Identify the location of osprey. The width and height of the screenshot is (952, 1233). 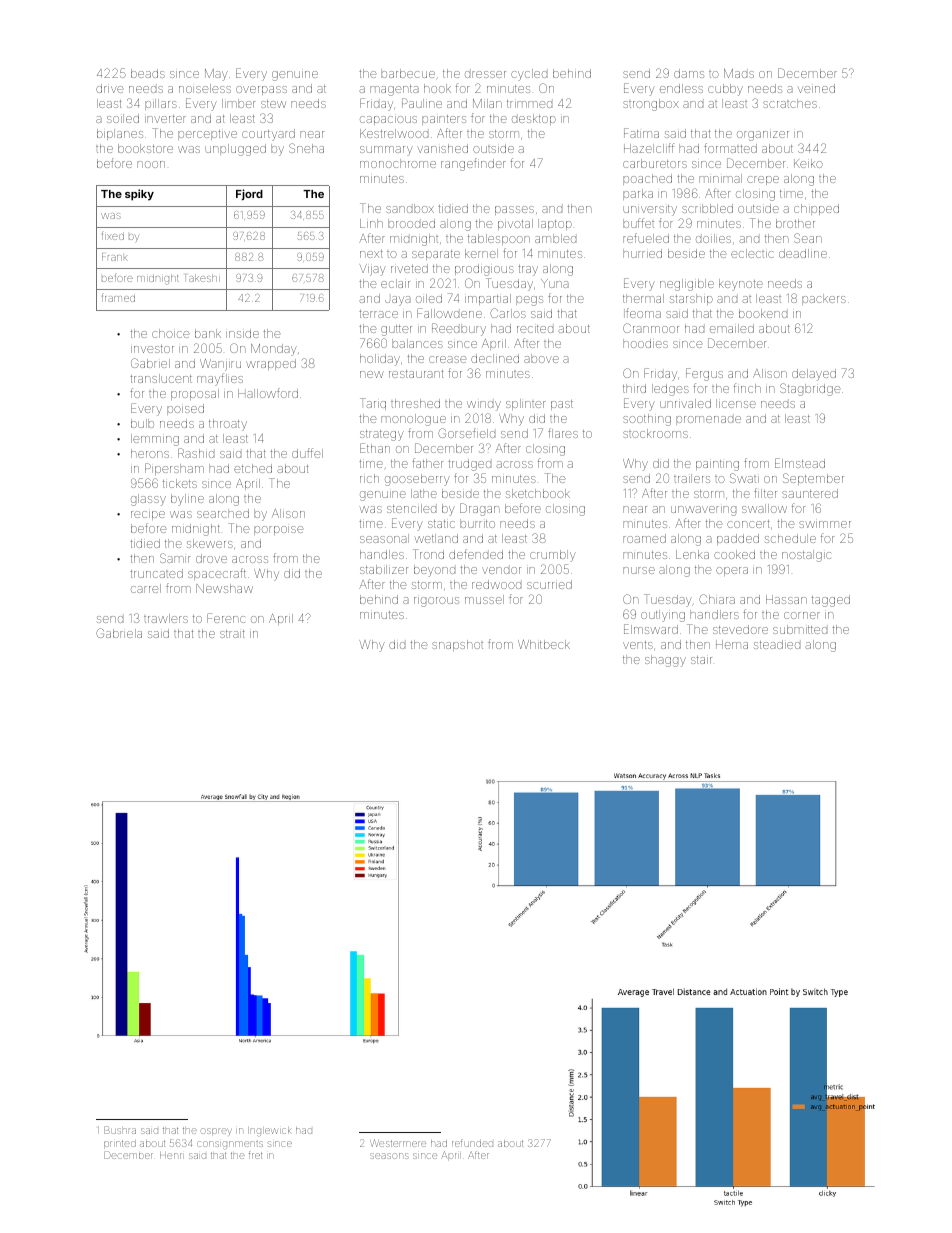
(217, 1131).
